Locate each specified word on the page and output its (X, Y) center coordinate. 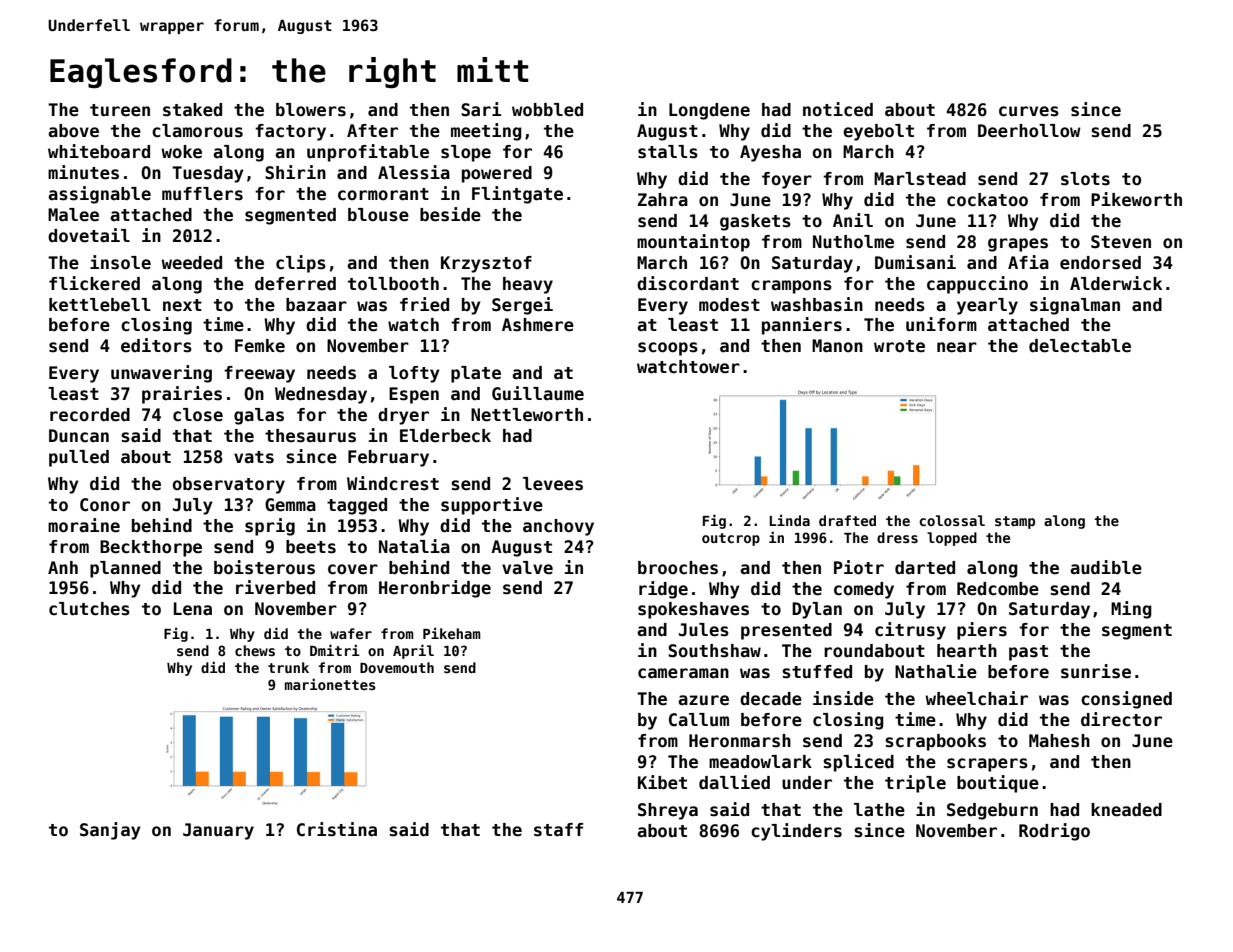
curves (1029, 111)
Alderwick (1116, 283)
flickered (94, 283)
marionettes (330, 684)
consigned (1126, 700)
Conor (105, 505)
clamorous (197, 131)
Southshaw (714, 651)
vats (254, 457)
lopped (952, 539)
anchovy (558, 527)
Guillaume (538, 393)
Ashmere (538, 325)
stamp (1015, 522)
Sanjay (110, 831)
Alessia (414, 172)
